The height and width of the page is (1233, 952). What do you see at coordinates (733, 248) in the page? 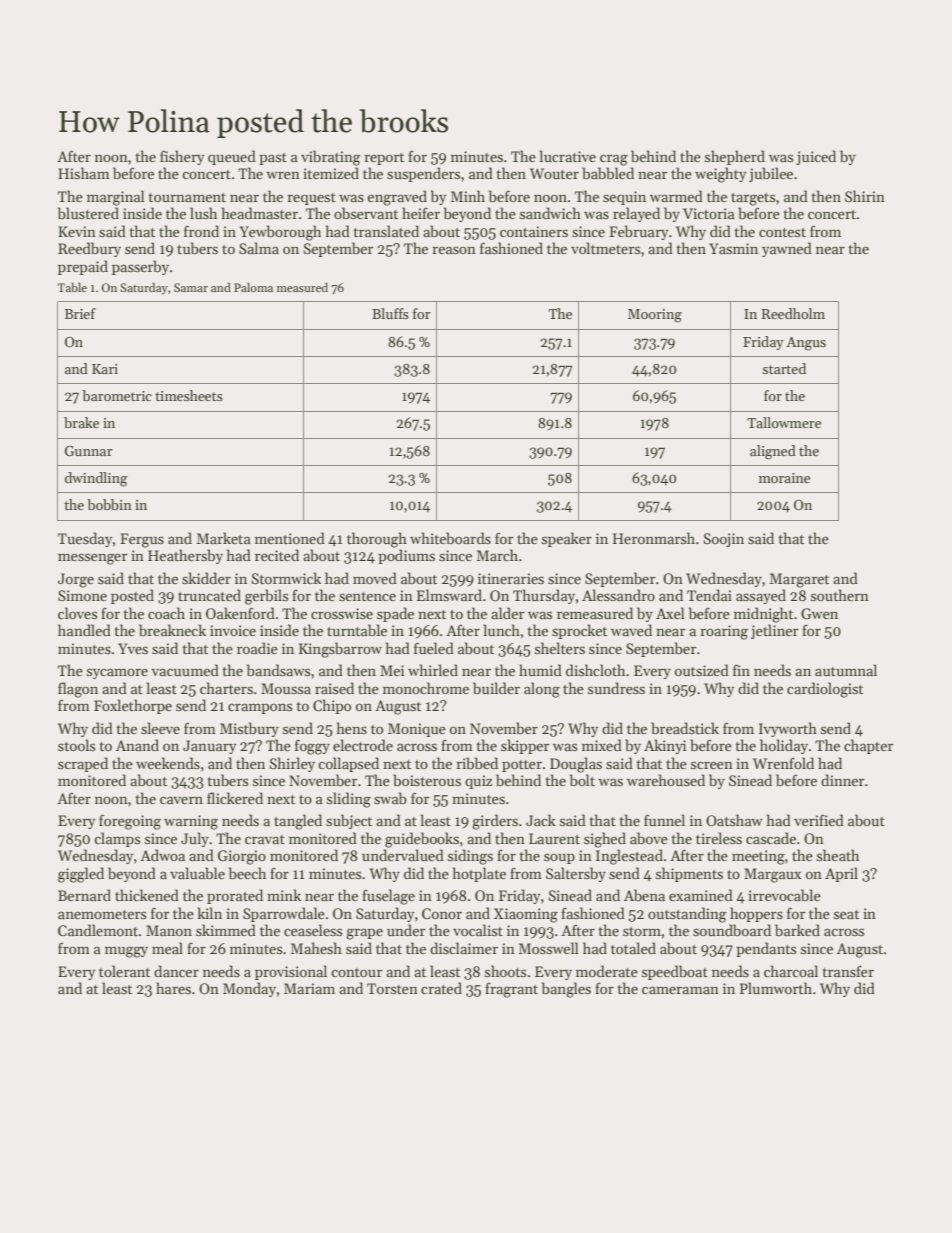
I see `Yasmin` at bounding box center [733, 248].
